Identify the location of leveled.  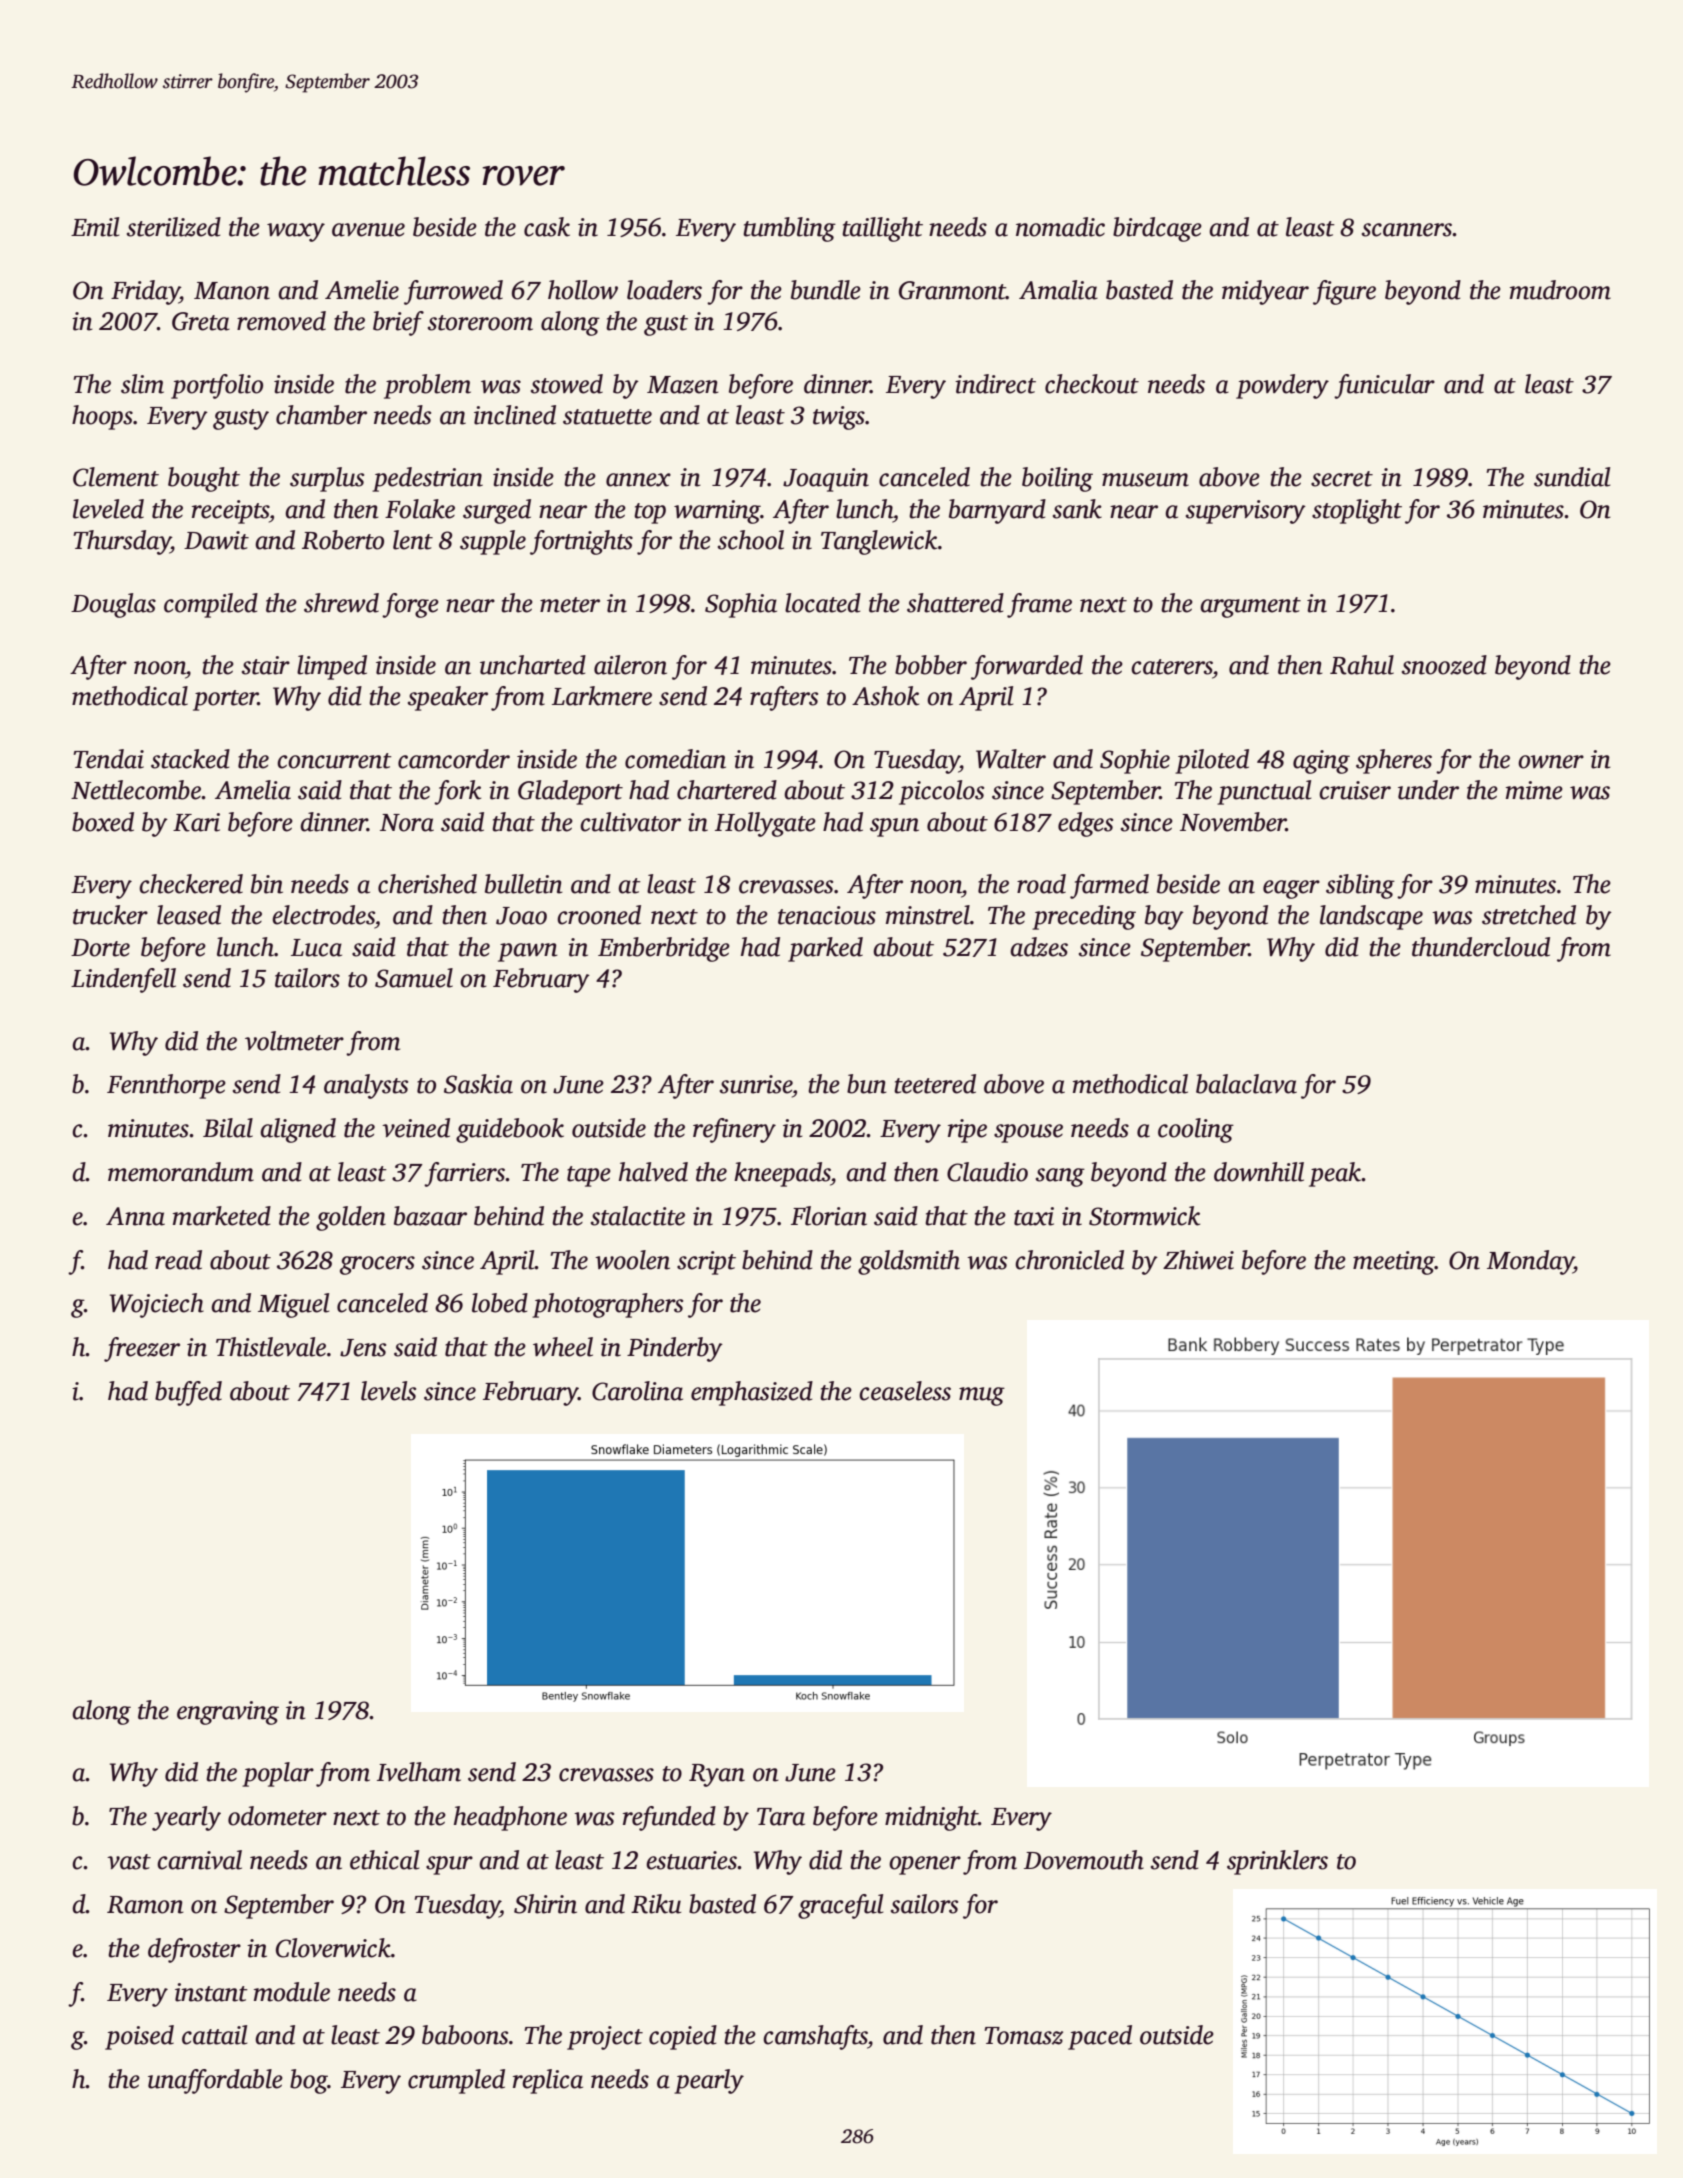
(108, 509).
